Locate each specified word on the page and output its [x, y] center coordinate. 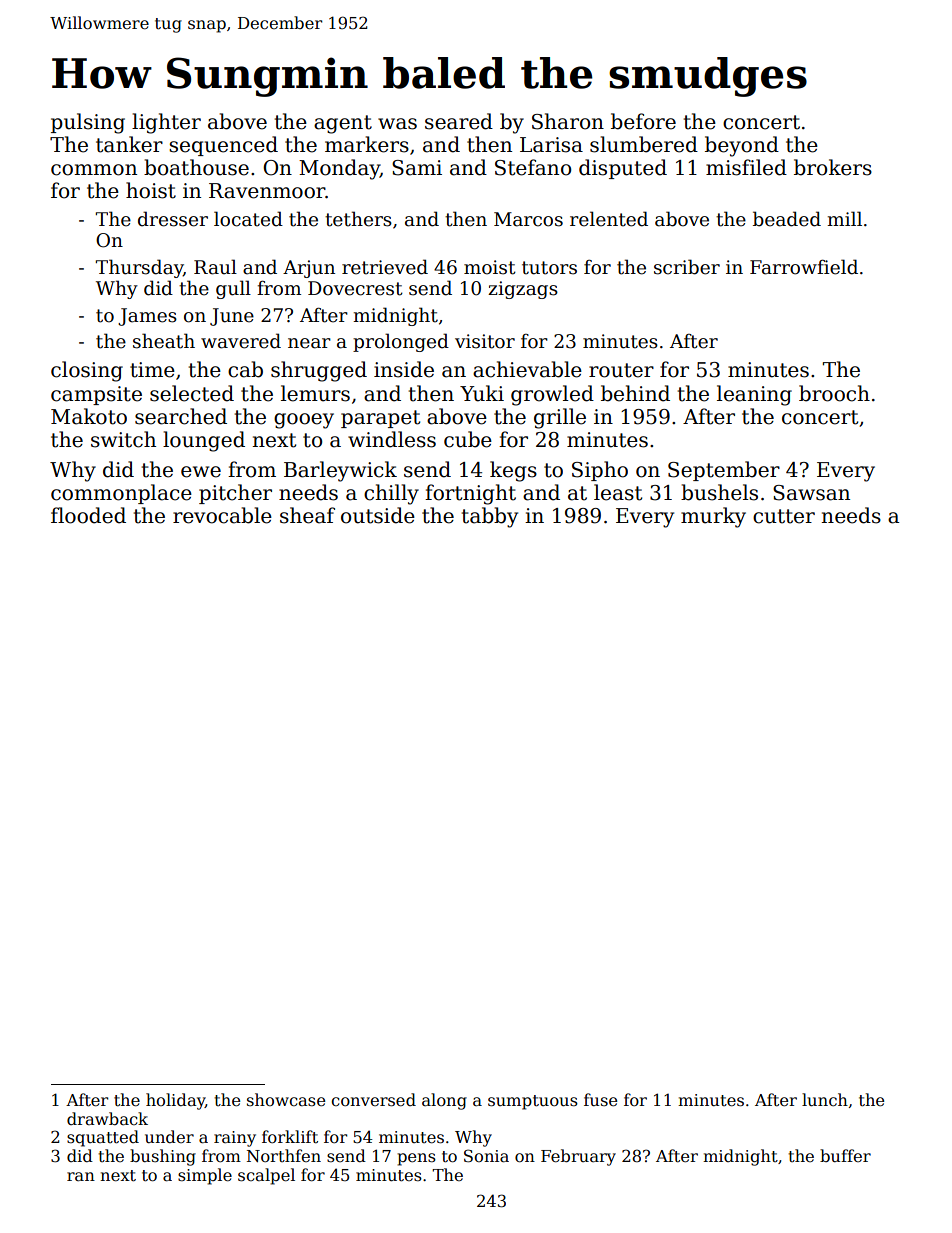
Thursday [139, 268]
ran [81, 1176]
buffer [845, 1155]
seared [459, 121]
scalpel [266, 1176]
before [643, 121]
